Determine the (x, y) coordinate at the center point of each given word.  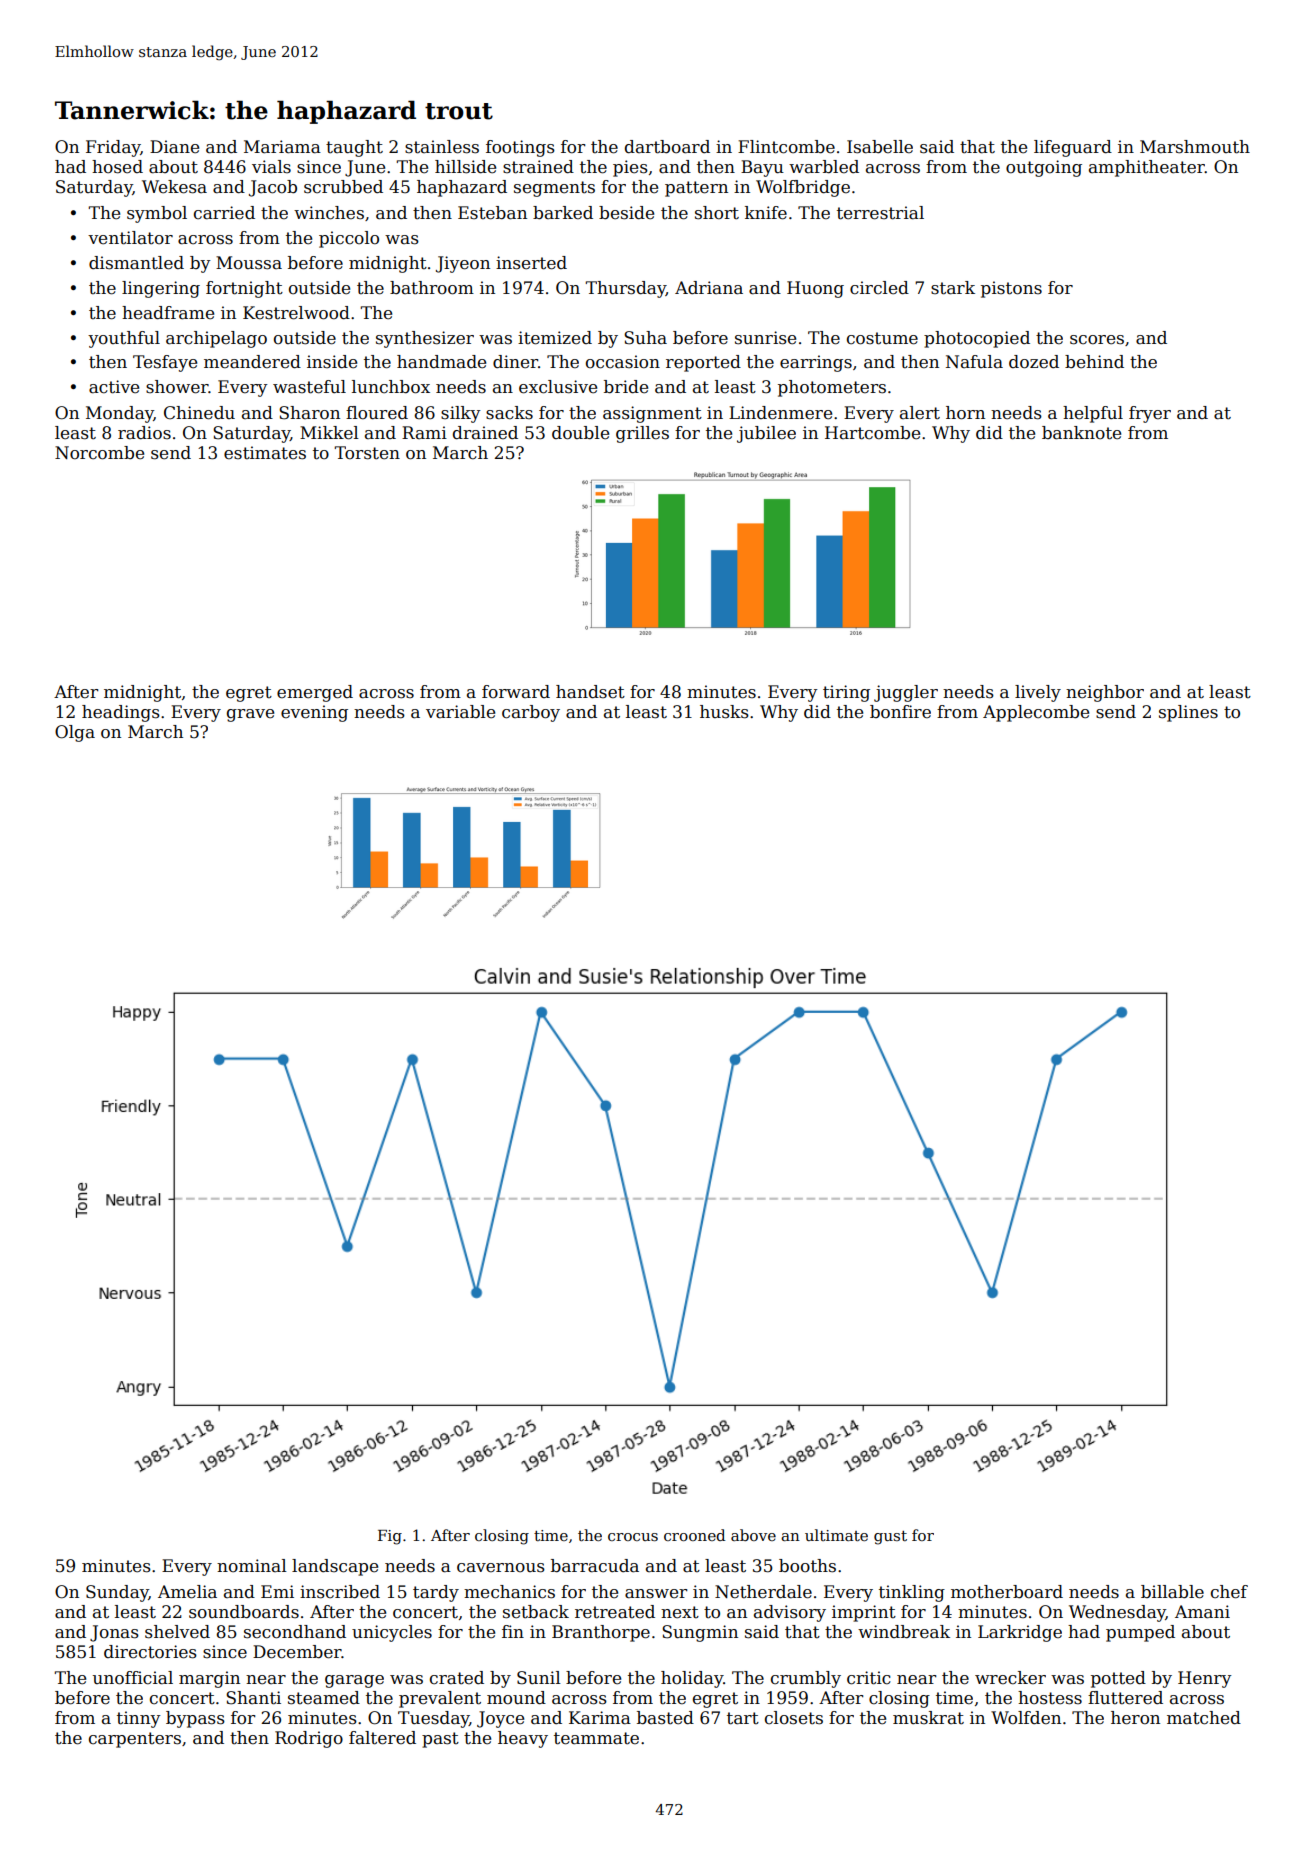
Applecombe (1036, 713)
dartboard (667, 147)
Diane (174, 147)
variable (460, 712)
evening (314, 713)
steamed (324, 1698)
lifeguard (1073, 148)
